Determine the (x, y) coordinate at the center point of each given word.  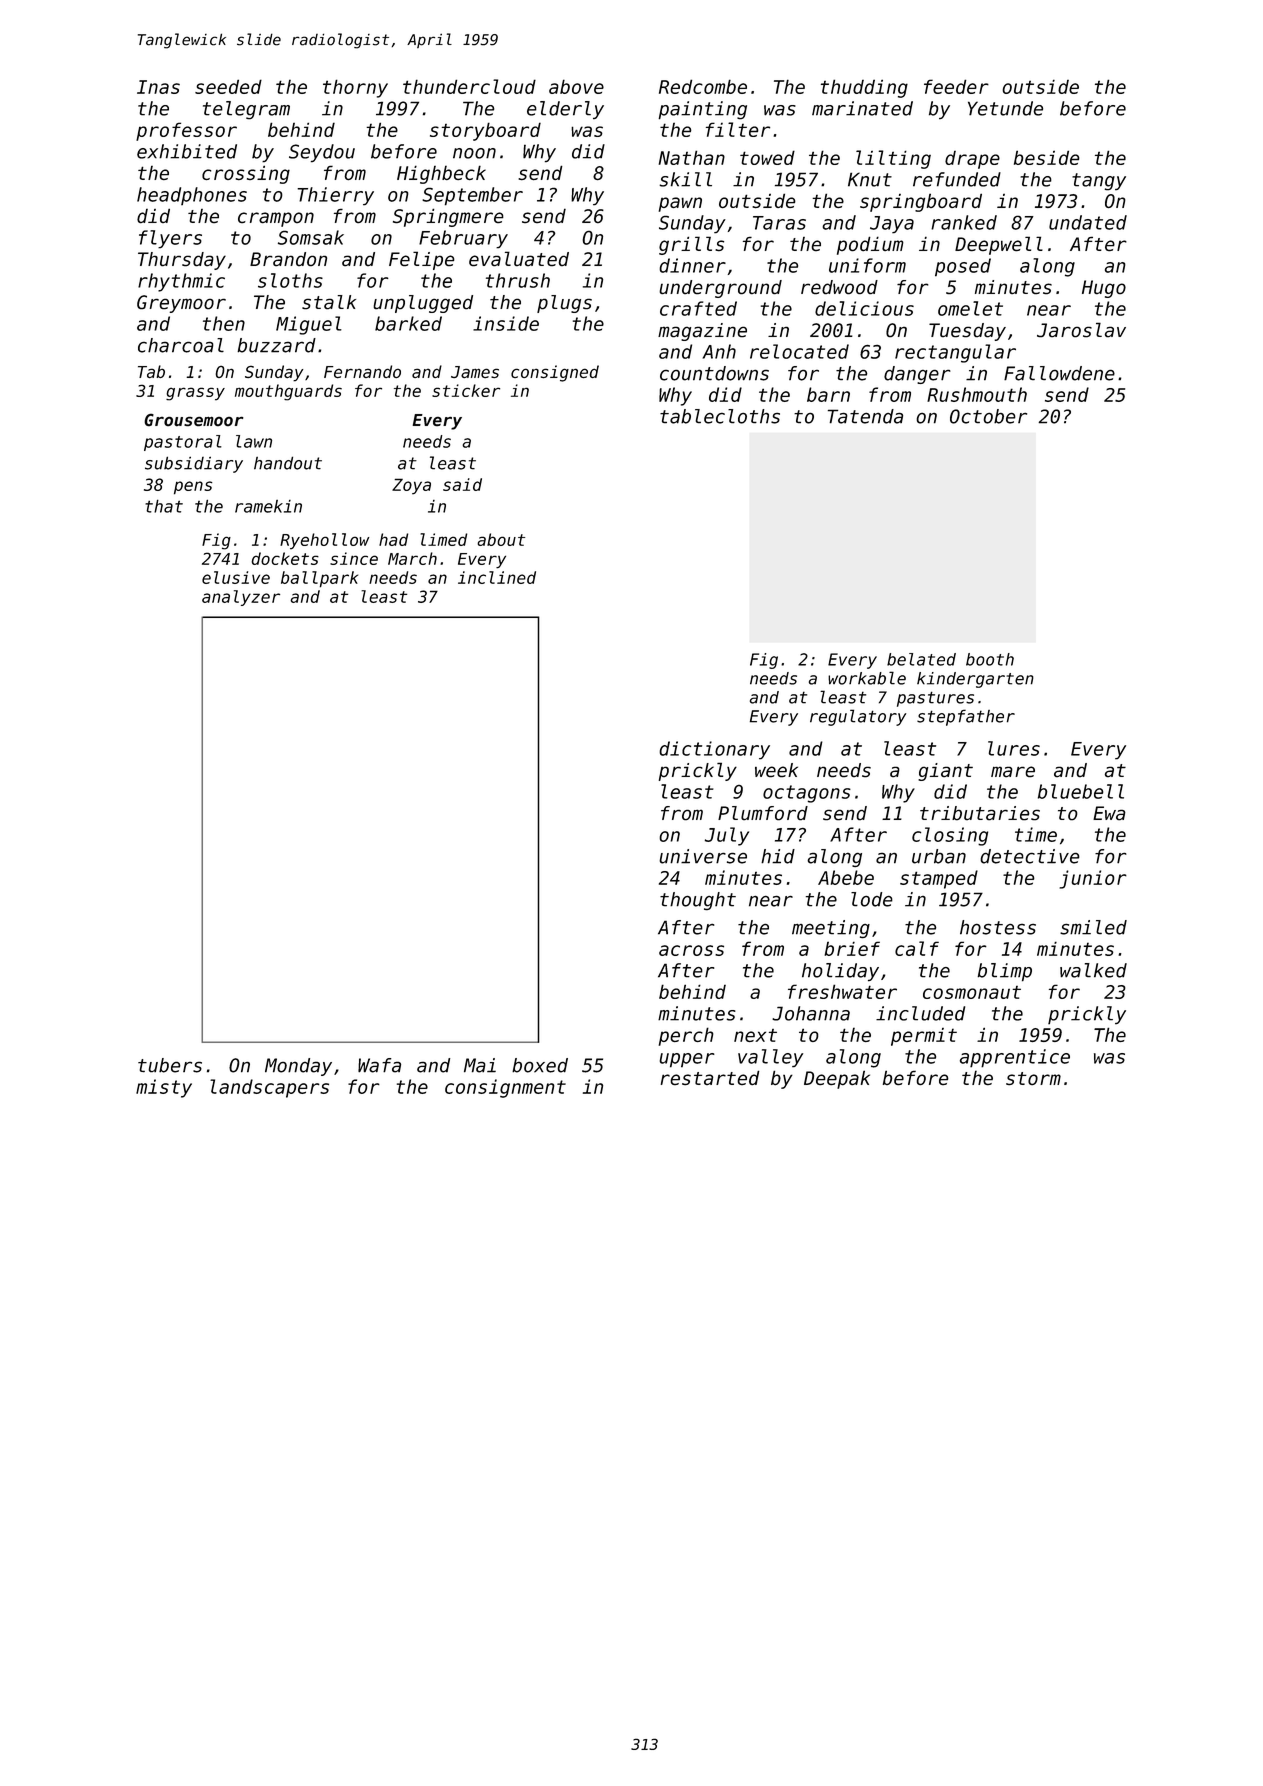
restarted (710, 1077)
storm (1033, 1078)
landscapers (269, 1088)
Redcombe (703, 86)
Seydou (322, 153)
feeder (956, 86)
